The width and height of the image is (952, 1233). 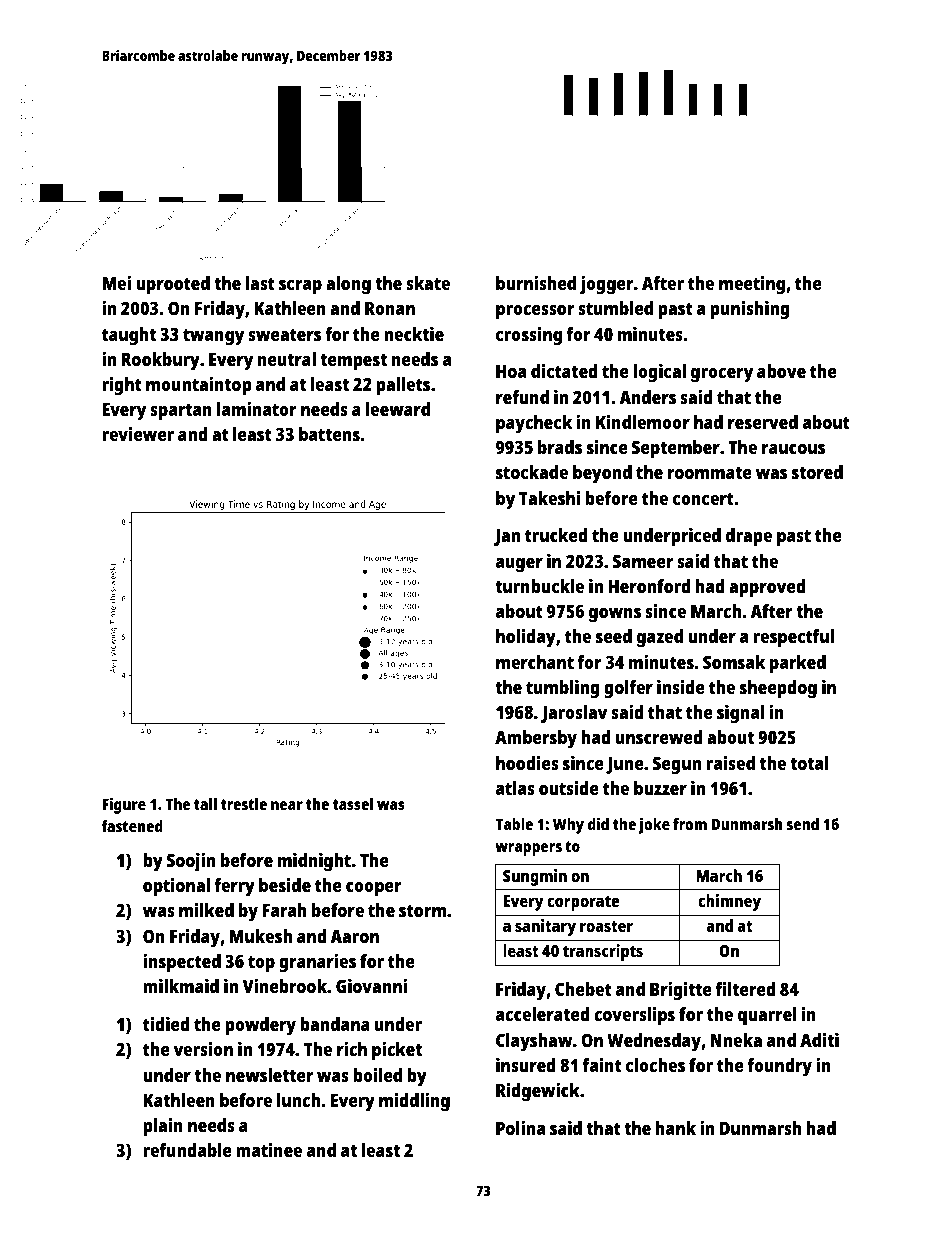 I want to click on last, so click(x=260, y=283).
